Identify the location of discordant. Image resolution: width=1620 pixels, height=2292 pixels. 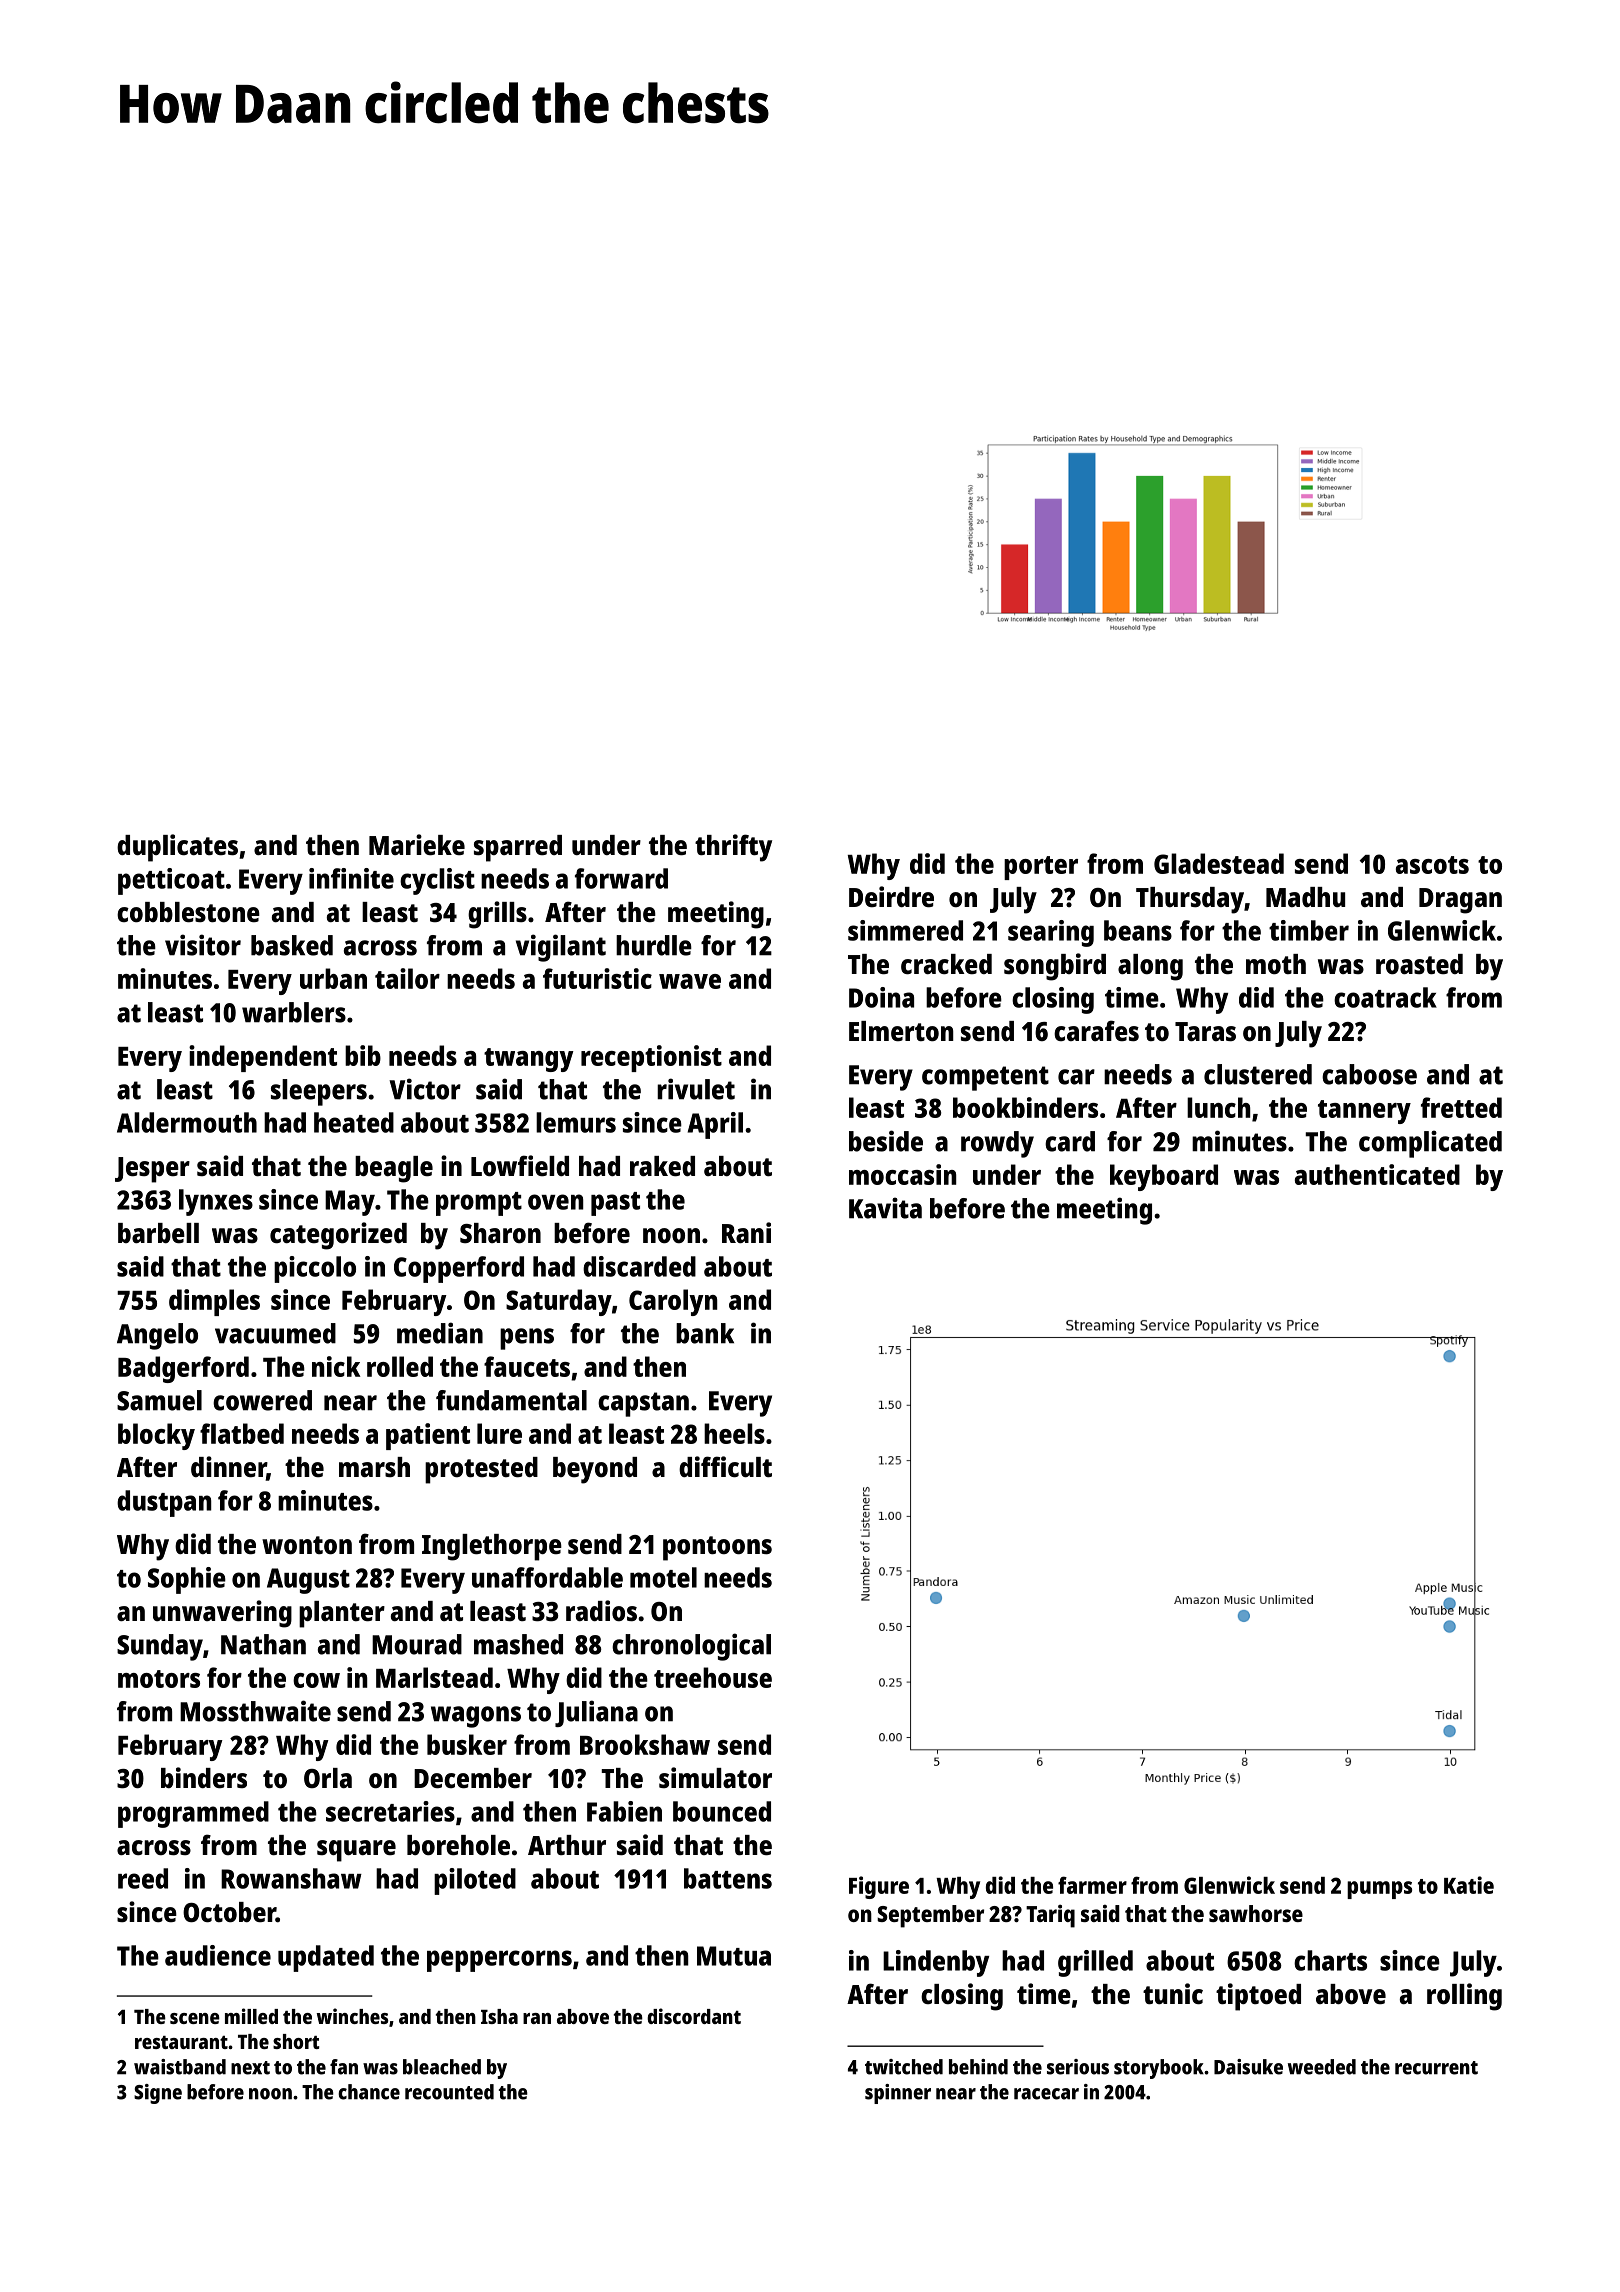
(694, 2016).
